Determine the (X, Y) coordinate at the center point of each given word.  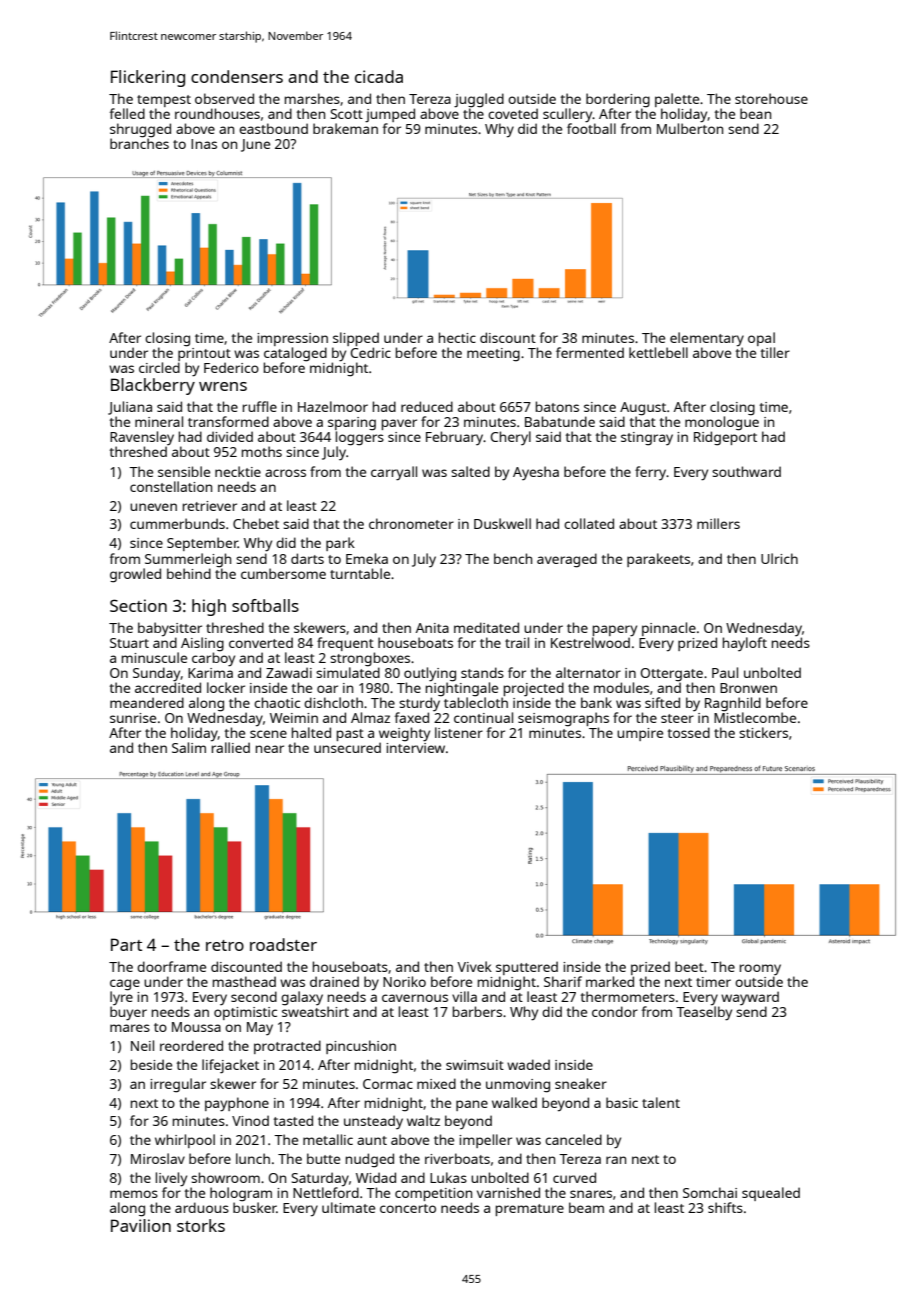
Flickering (148, 78)
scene (268, 734)
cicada (379, 76)
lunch (253, 1158)
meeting (493, 355)
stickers (763, 732)
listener (459, 732)
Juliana (130, 408)
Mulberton (690, 128)
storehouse (771, 98)
